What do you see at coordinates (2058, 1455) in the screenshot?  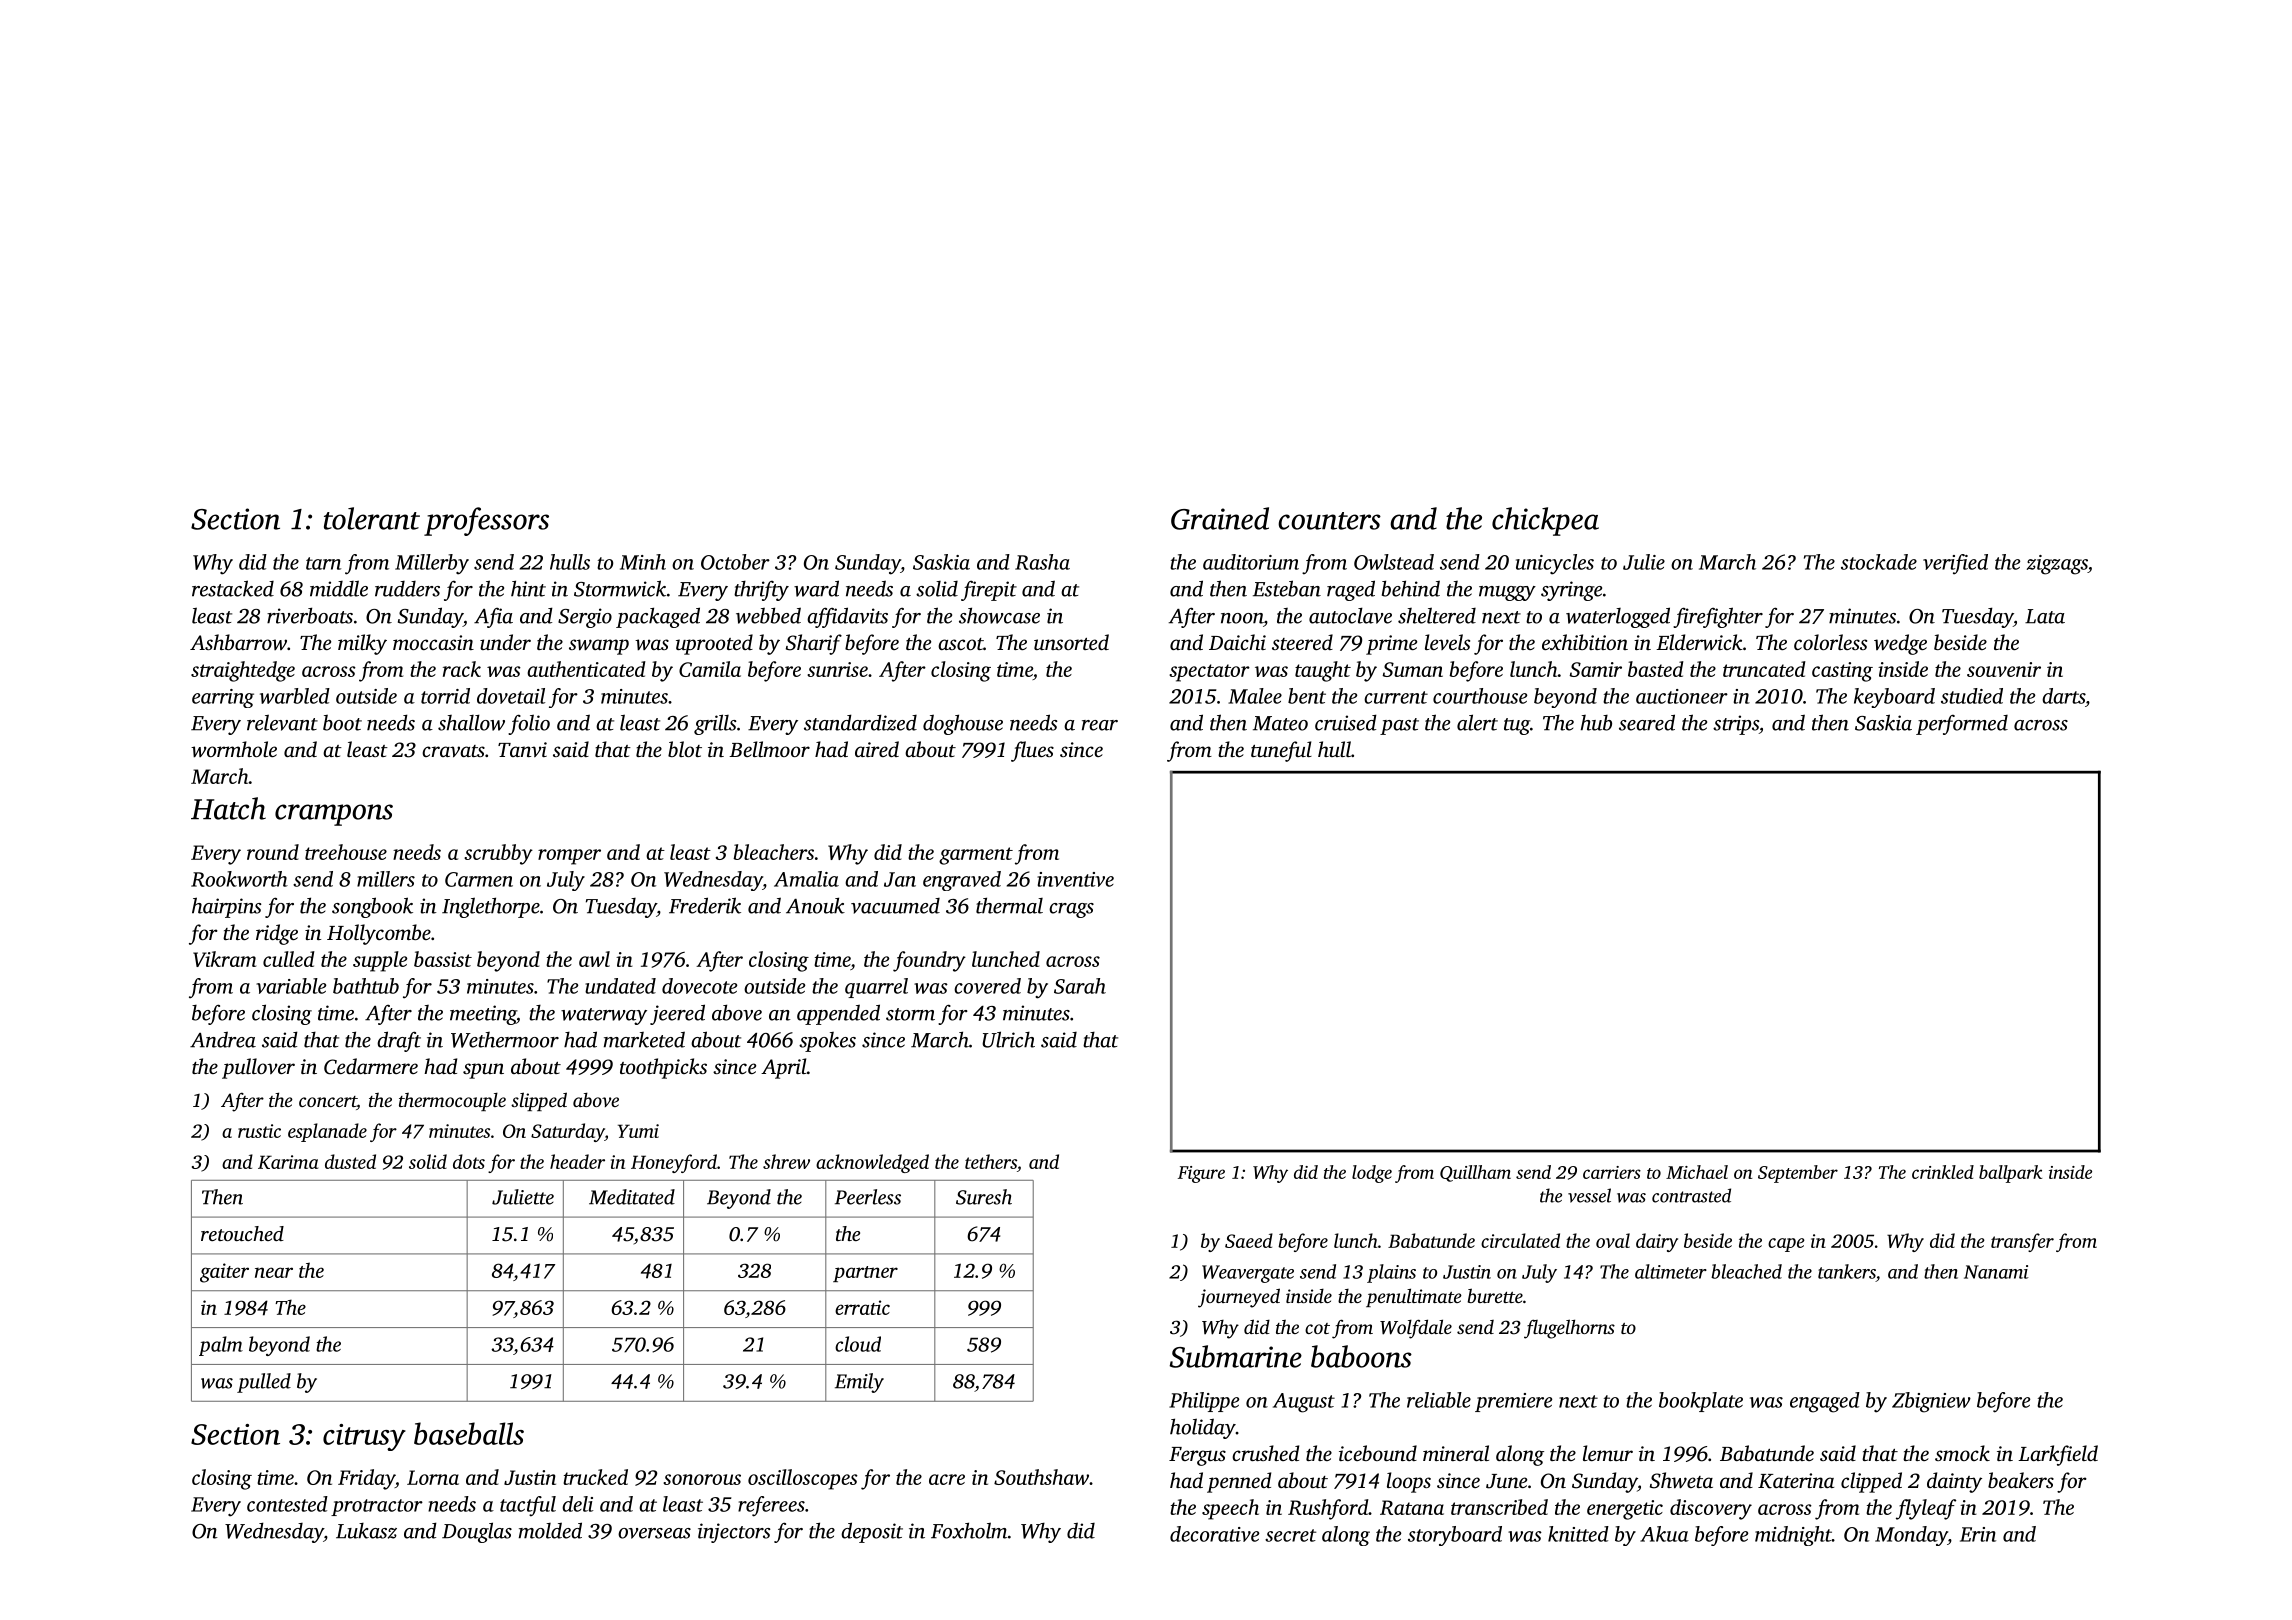 I see `Larkfield` at bounding box center [2058, 1455].
